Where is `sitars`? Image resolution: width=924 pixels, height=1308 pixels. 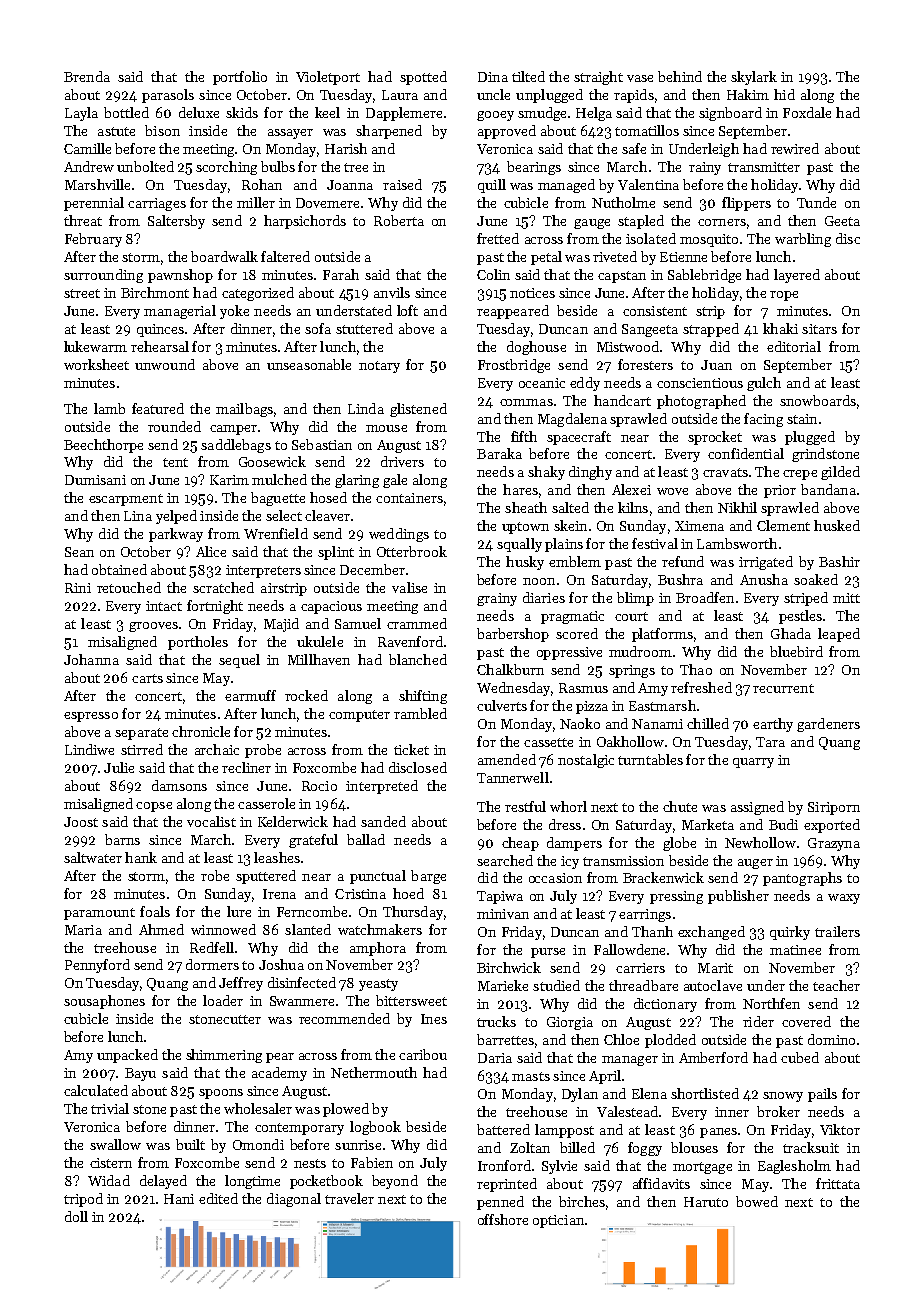
sitars is located at coordinates (819, 329).
